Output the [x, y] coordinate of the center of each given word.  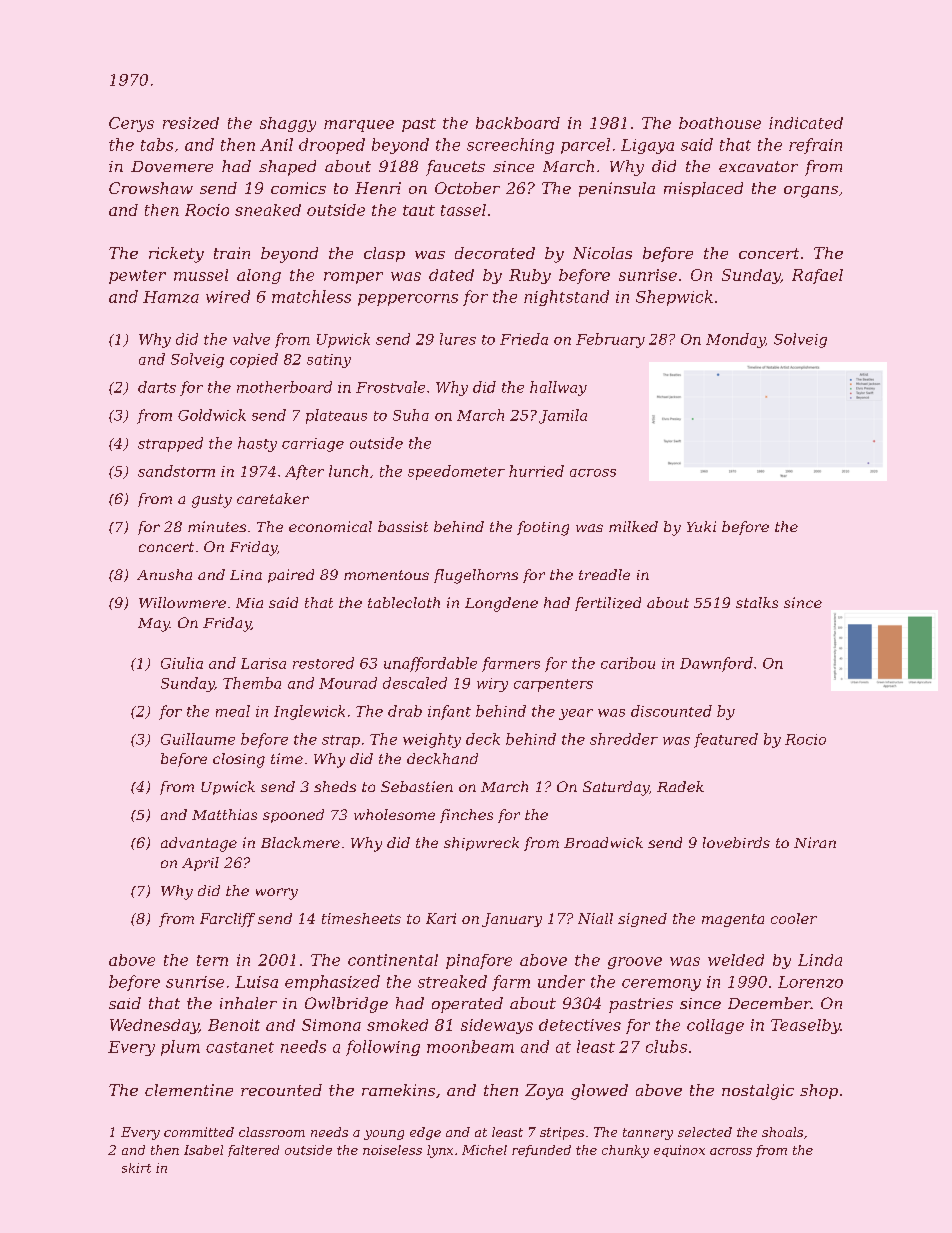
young [384, 1135]
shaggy [288, 124]
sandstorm [176, 471]
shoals [782, 1132]
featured [726, 740]
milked [633, 526]
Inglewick [309, 712]
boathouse [720, 123]
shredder [624, 739]
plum [180, 1048]
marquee [359, 126]
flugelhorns [476, 576]
